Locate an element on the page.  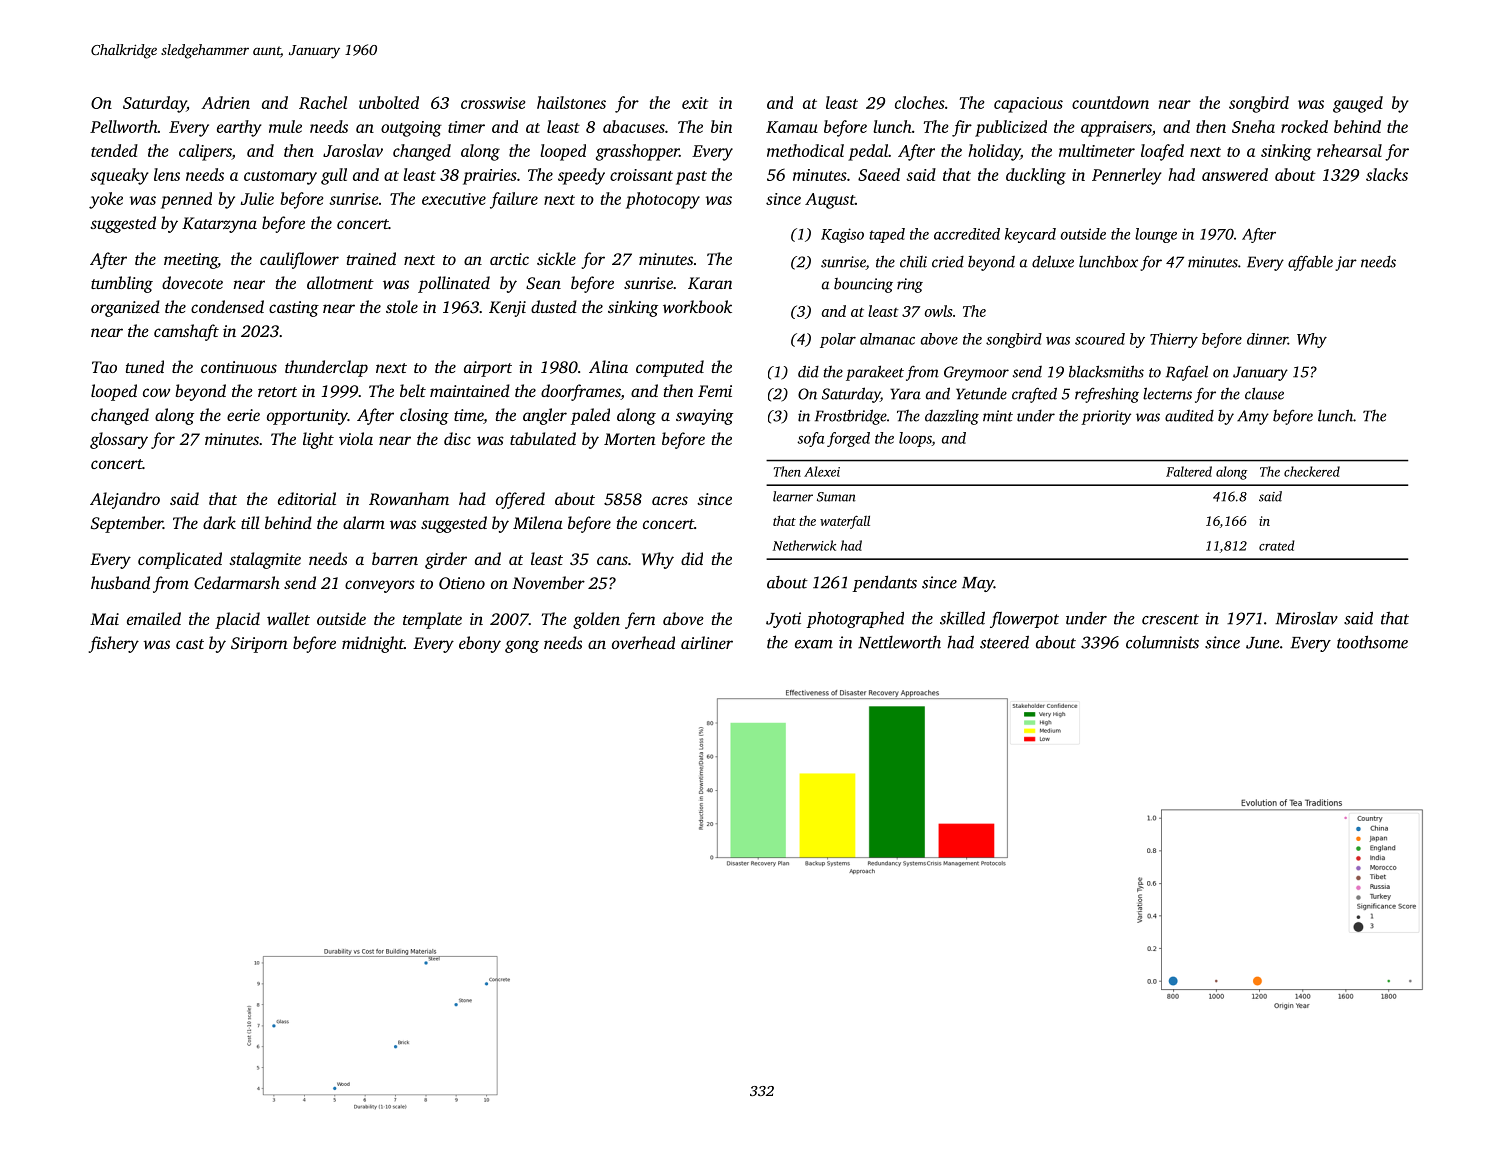
ebony is located at coordinates (480, 644).
